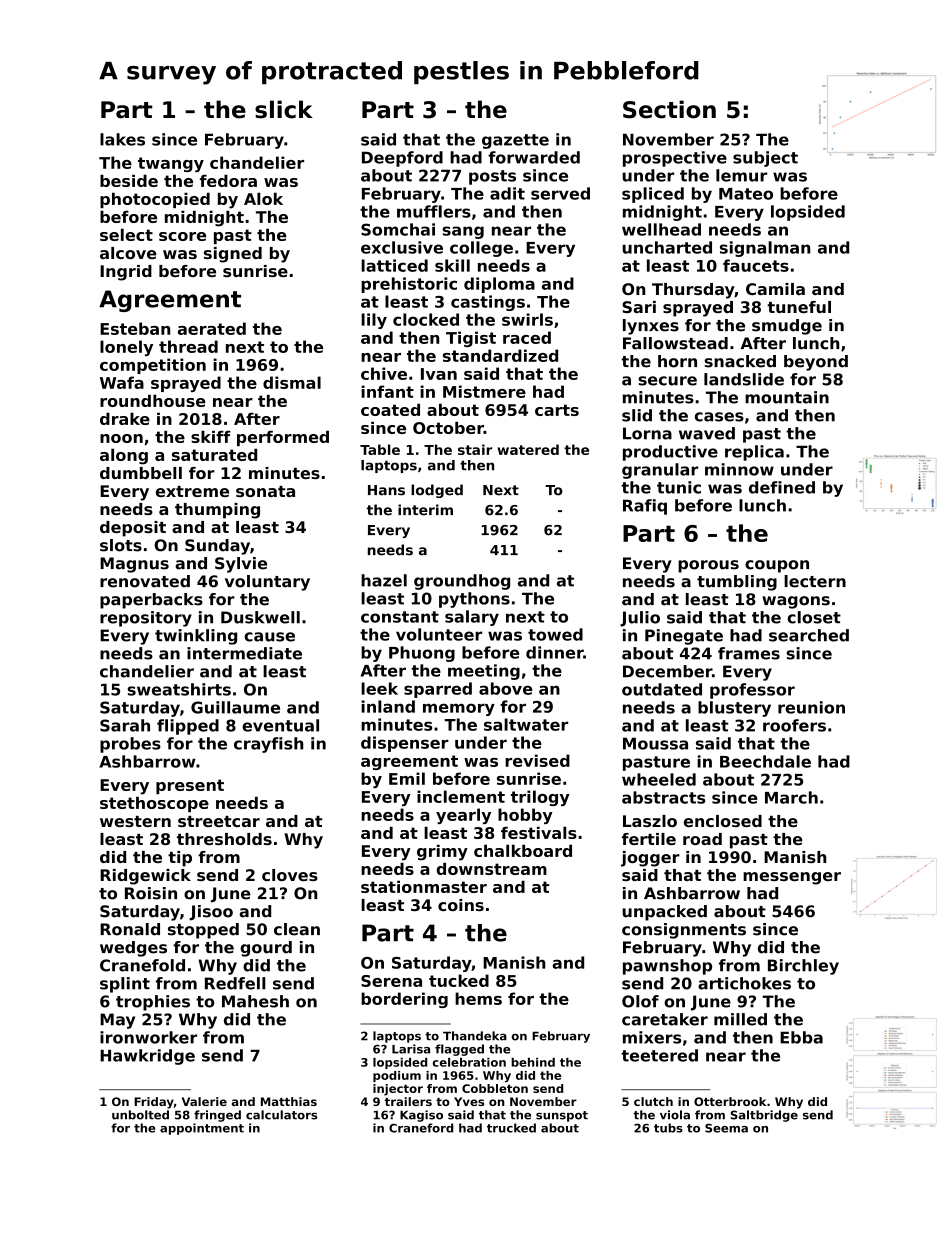  Describe the element at coordinates (459, 980) in the image. I see `tucked` at that location.
